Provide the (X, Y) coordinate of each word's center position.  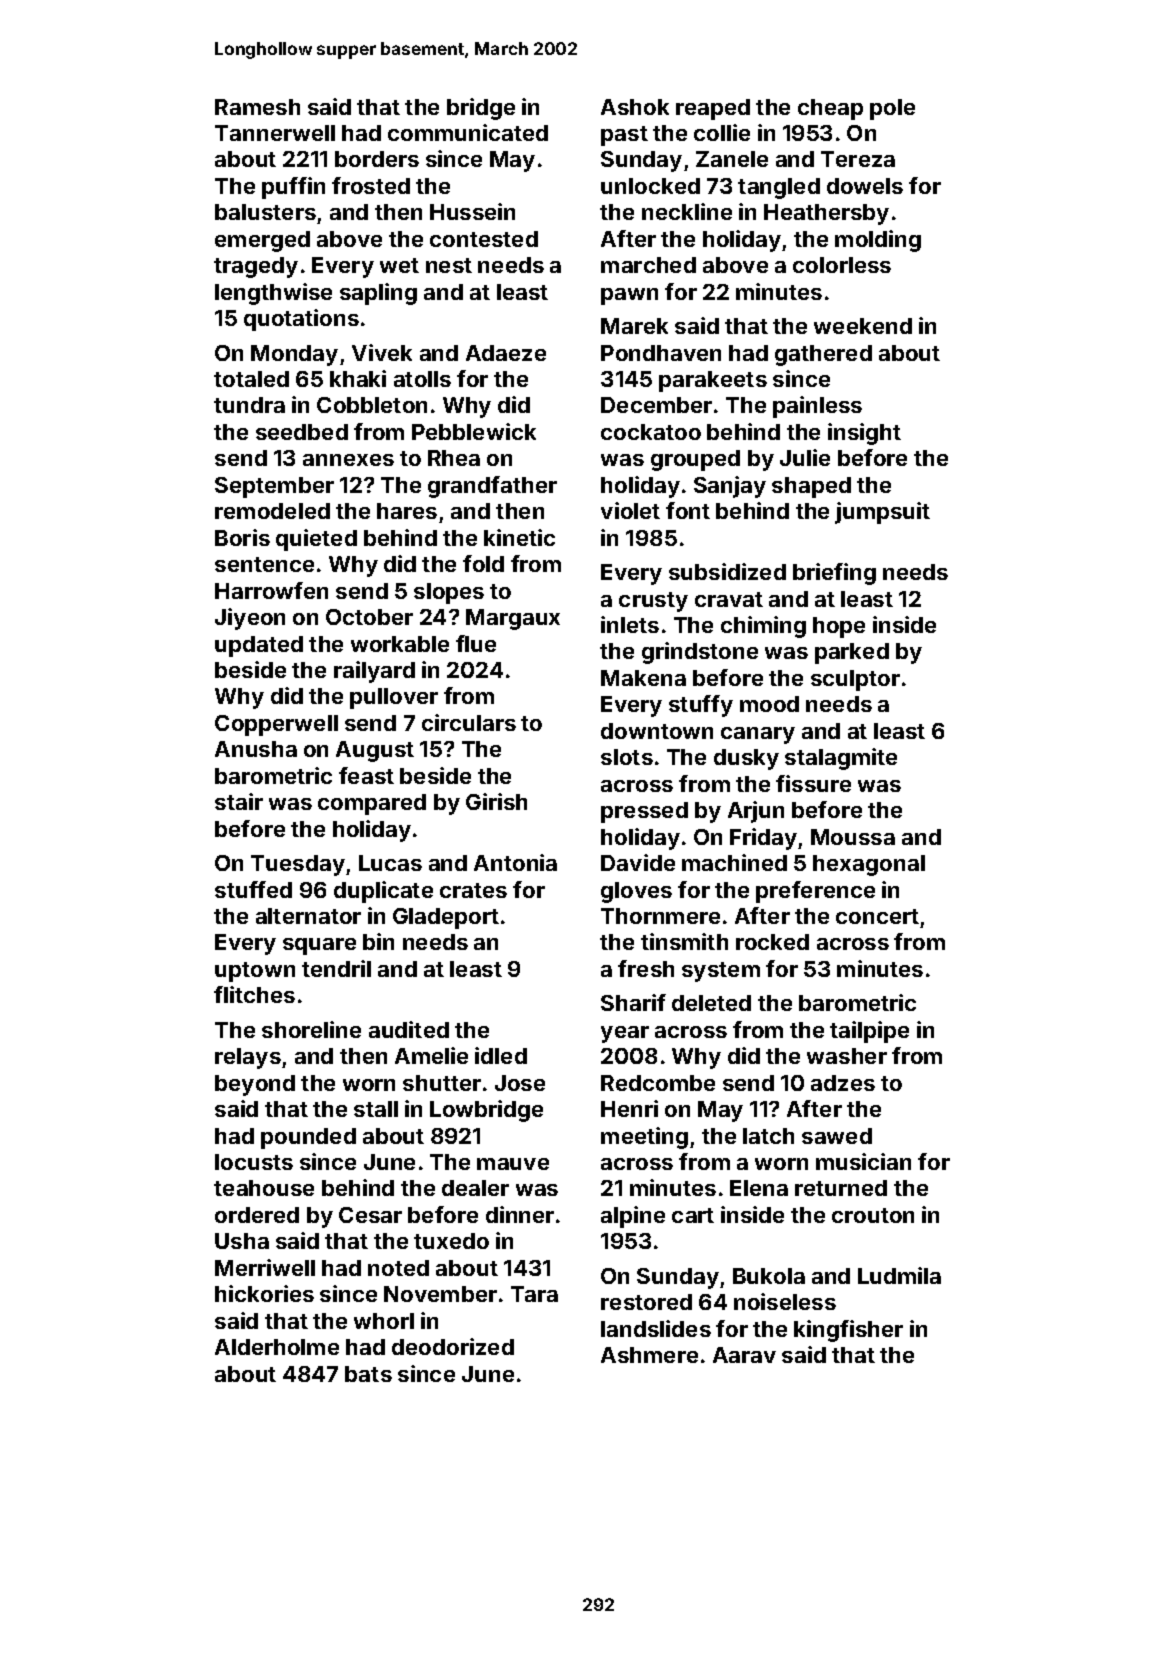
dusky (746, 759)
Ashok (635, 107)
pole (892, 109)
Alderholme (277, 1347)
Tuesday (298, 865)
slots (627, 757)
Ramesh (257, 107)
